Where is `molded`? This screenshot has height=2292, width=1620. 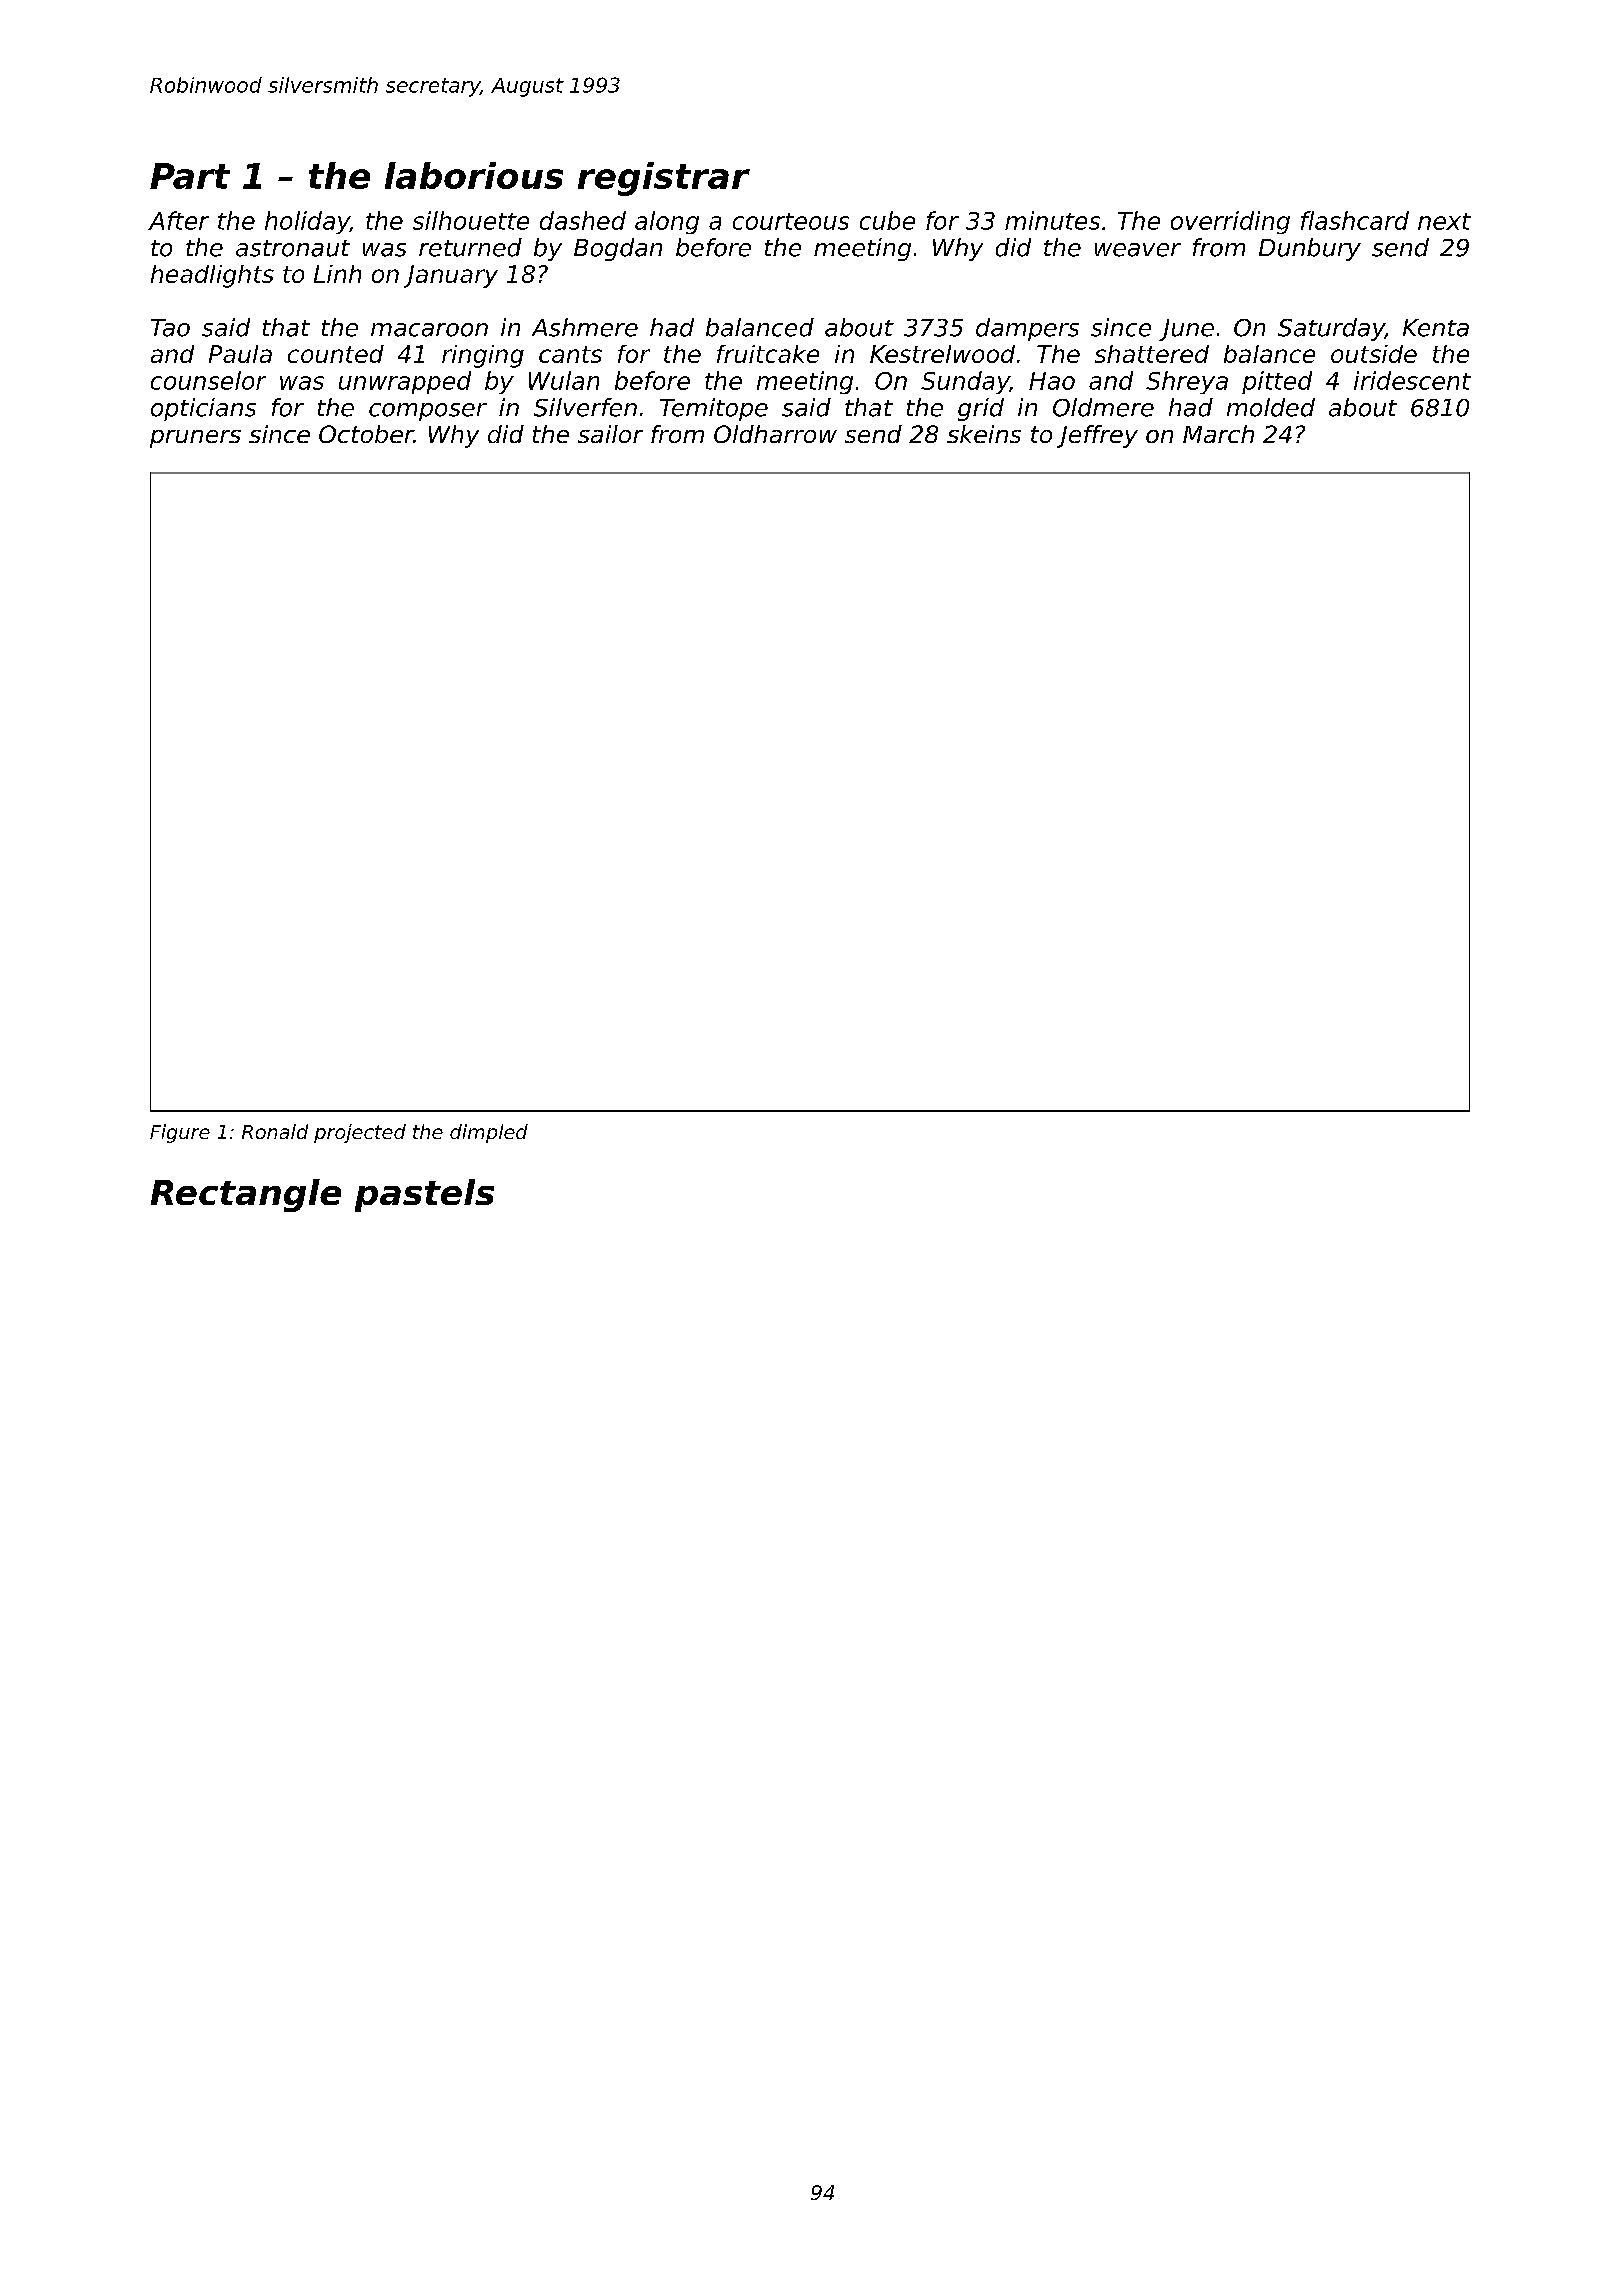
molded is located at coordinates (1271, 407).
